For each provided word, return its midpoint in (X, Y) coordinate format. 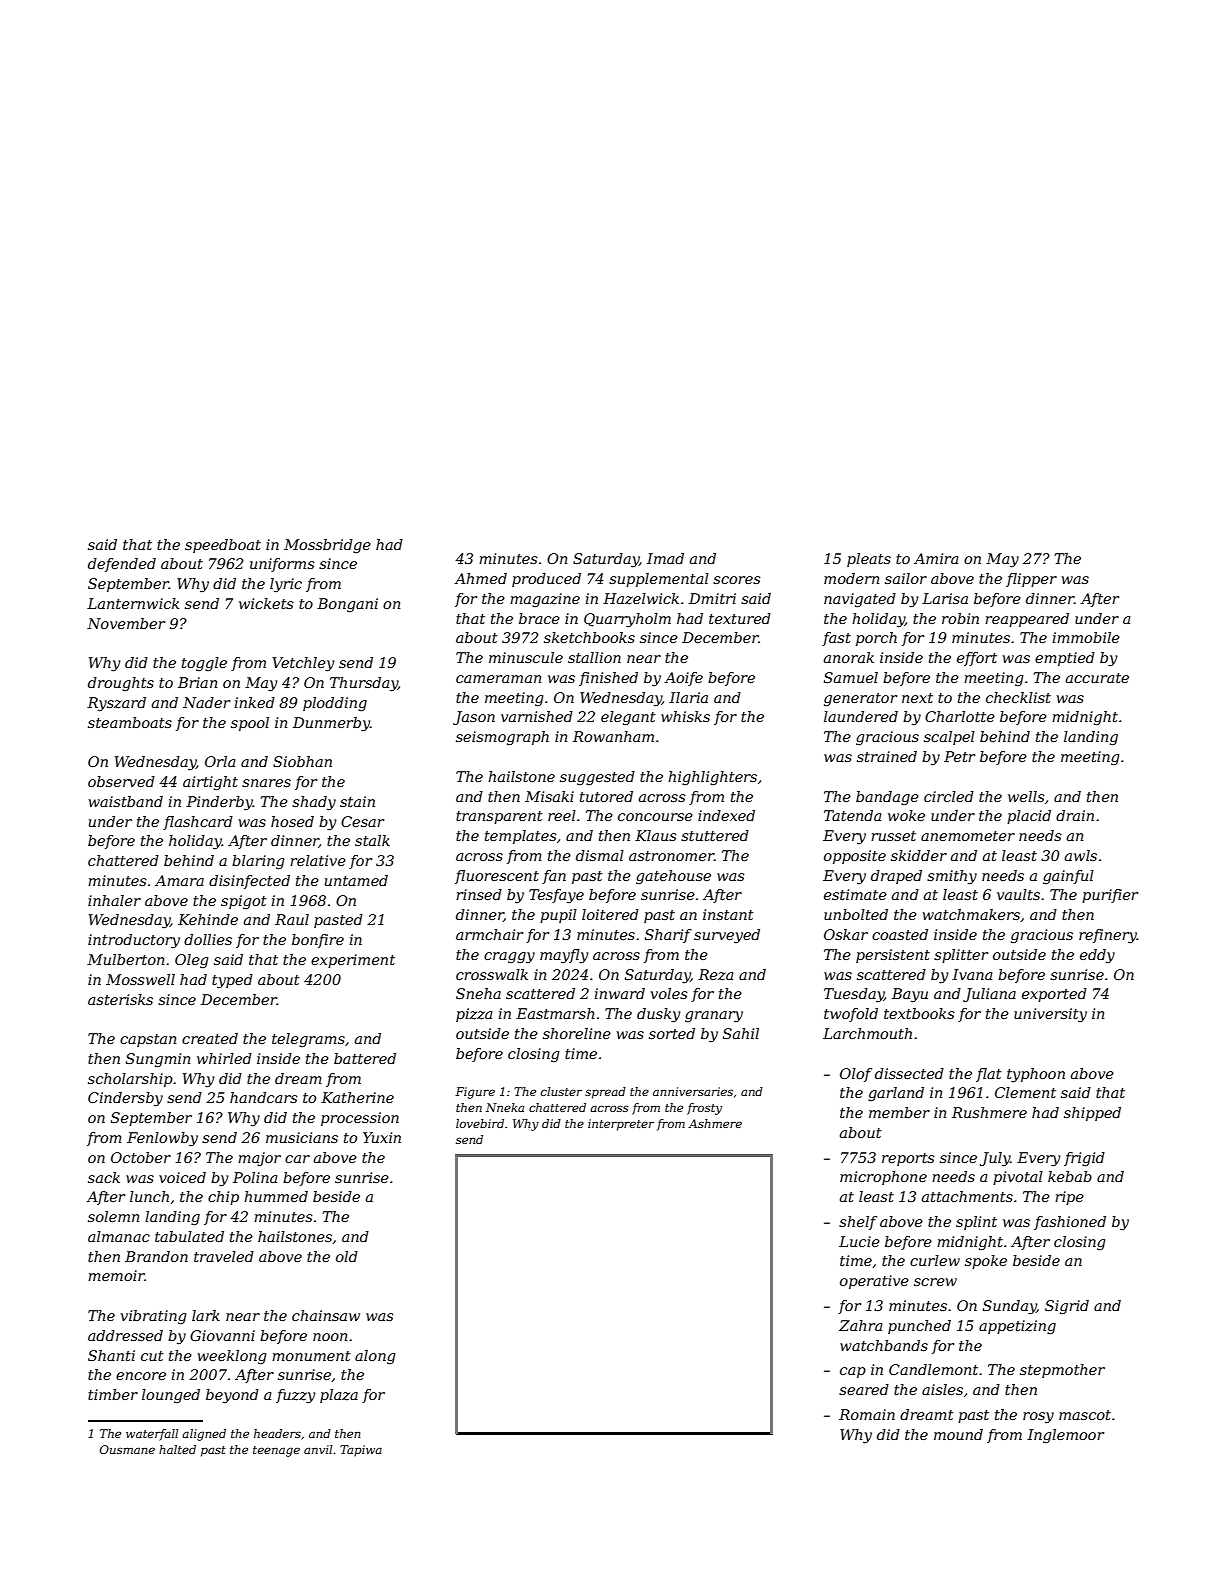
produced (546, 580)
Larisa (945, 598)
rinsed (479, 894)
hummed (276, 1196)
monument (311, 1356)
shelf (858, 1223)
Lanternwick (133, 603)
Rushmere (989, 1112)
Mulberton (126, 959)
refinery (1108, 936)
